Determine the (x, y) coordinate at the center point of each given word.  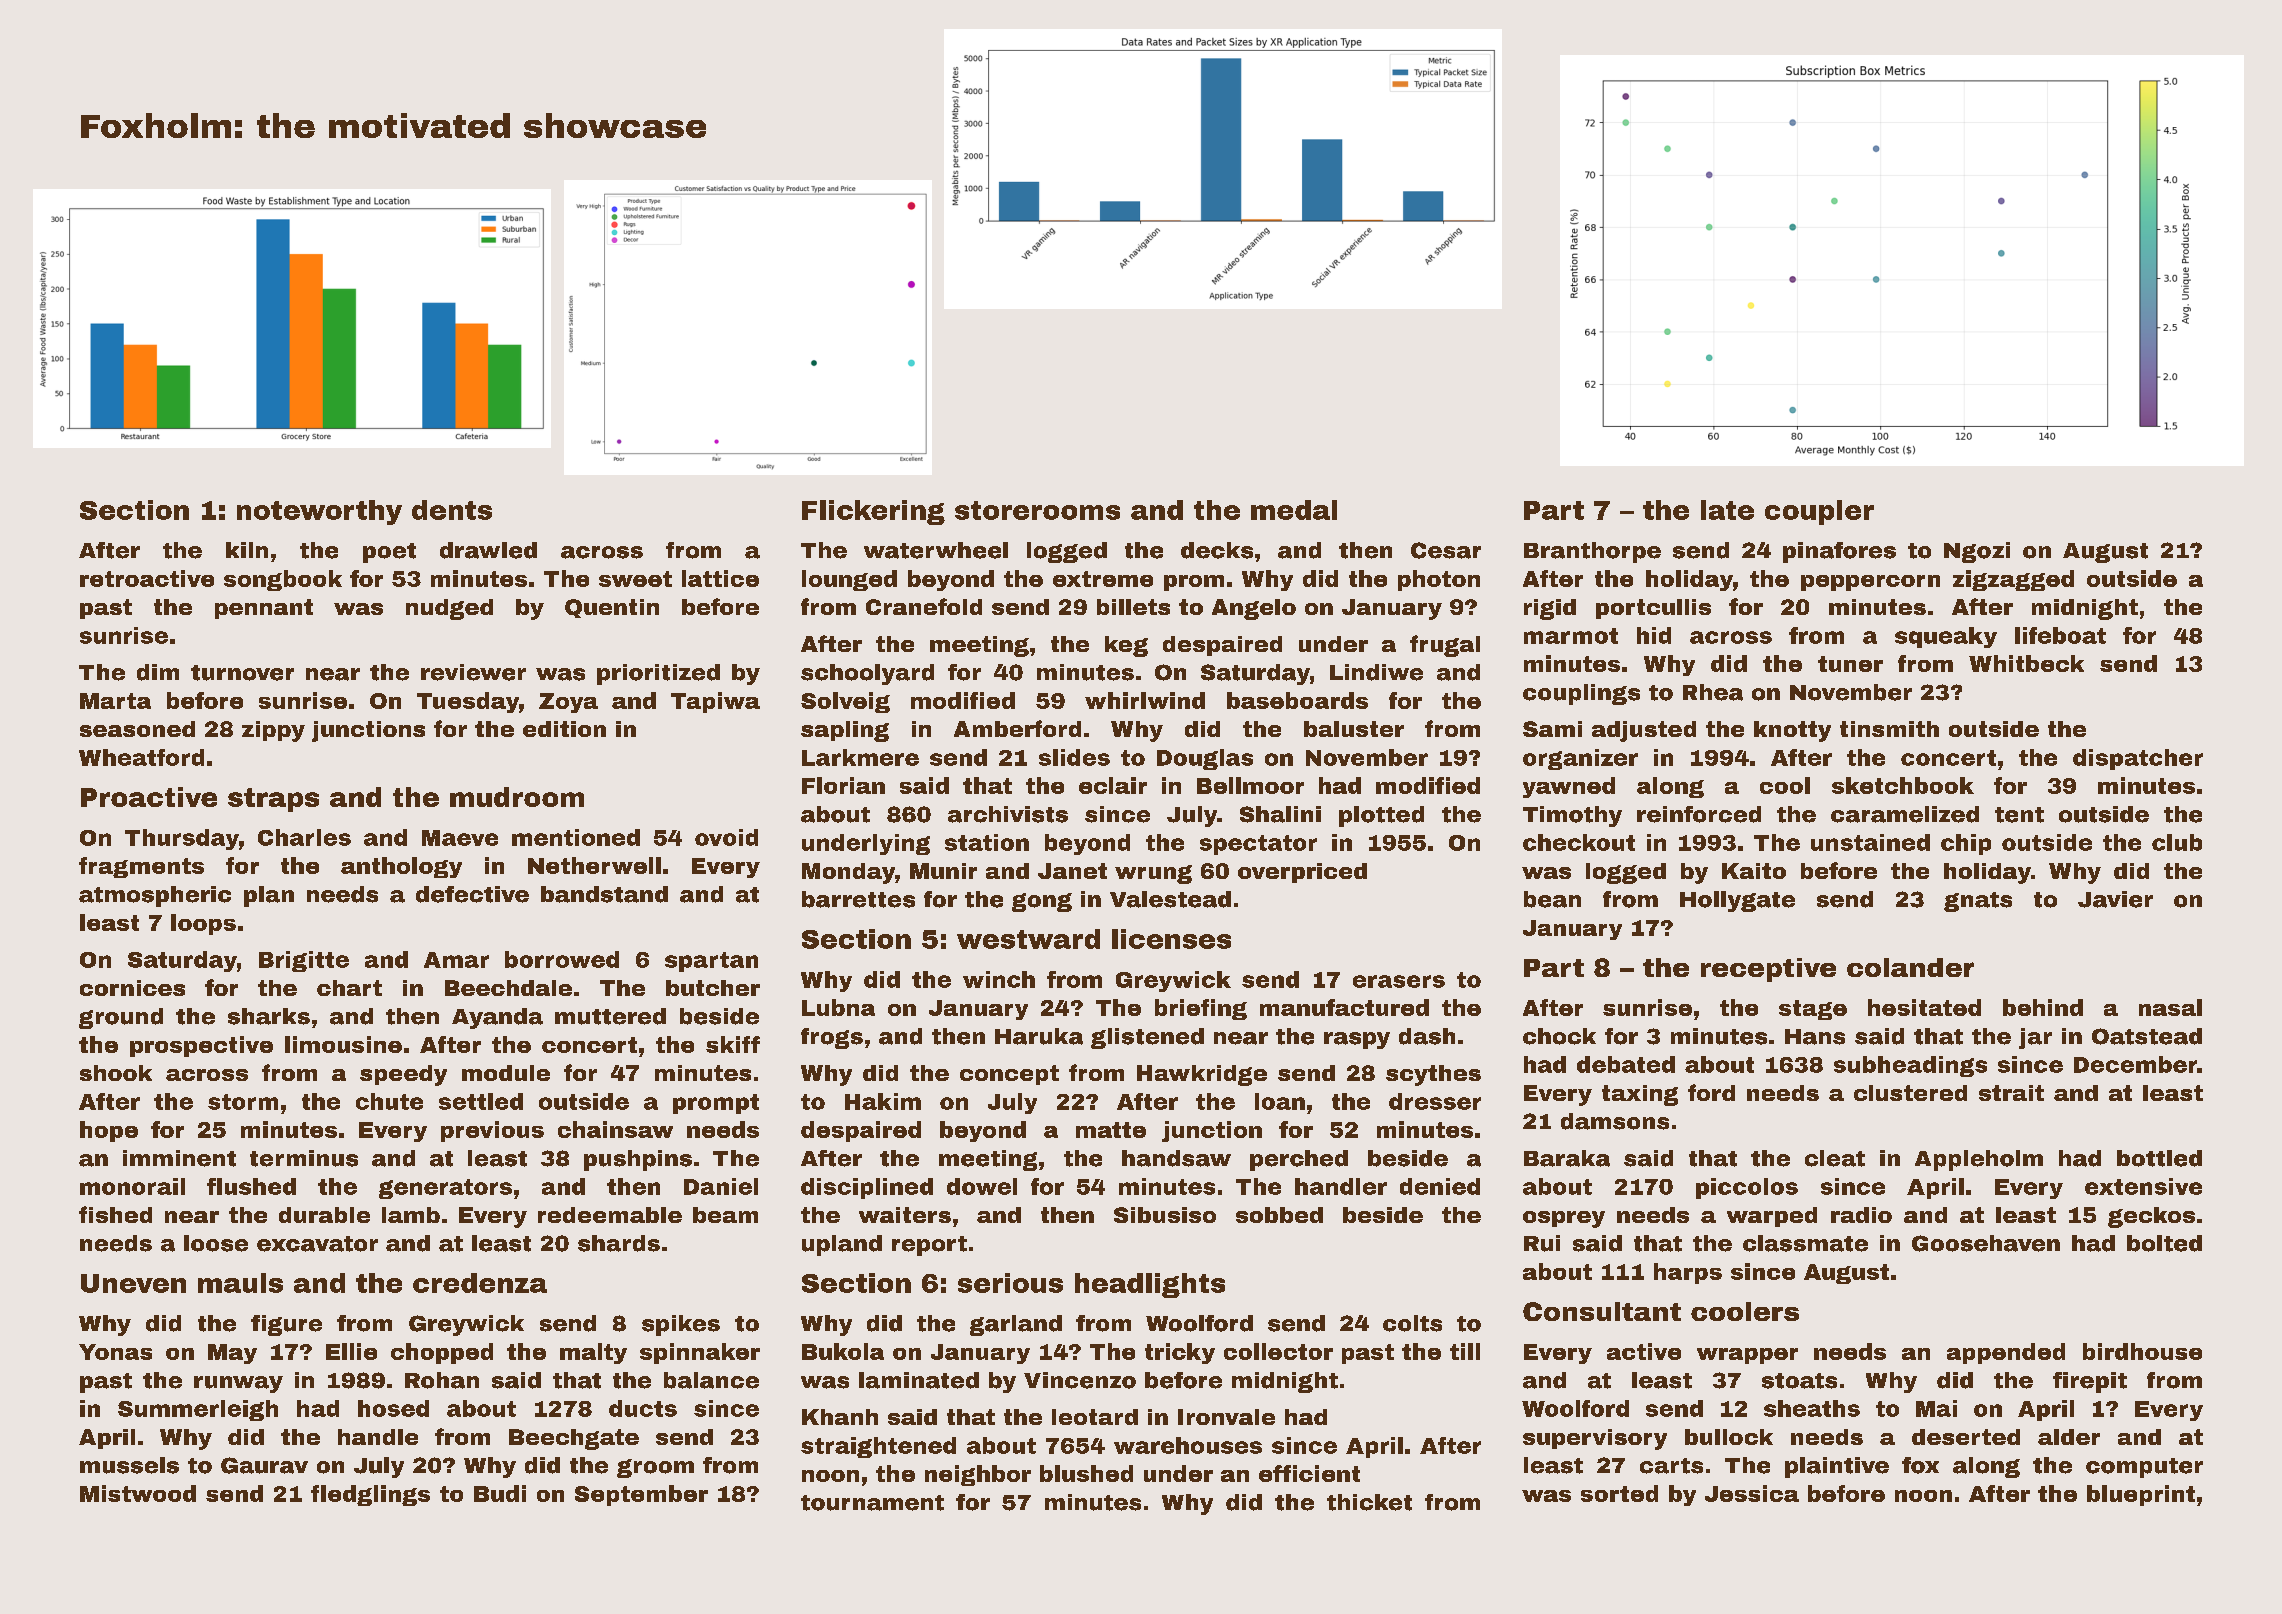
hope (109, 1131)
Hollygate (1737, 901)
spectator (1258, 845)
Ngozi (1977, 552)
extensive (2143, 1186)
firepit (2090, 1382)
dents (452, 510)
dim (158, 672)
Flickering (873, 512)
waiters (905, 1215)
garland (1016, 1325)
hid (1654, 635)
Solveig (845, 702)
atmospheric (155, 896)
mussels (129, 1465)
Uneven (133, 1283)
